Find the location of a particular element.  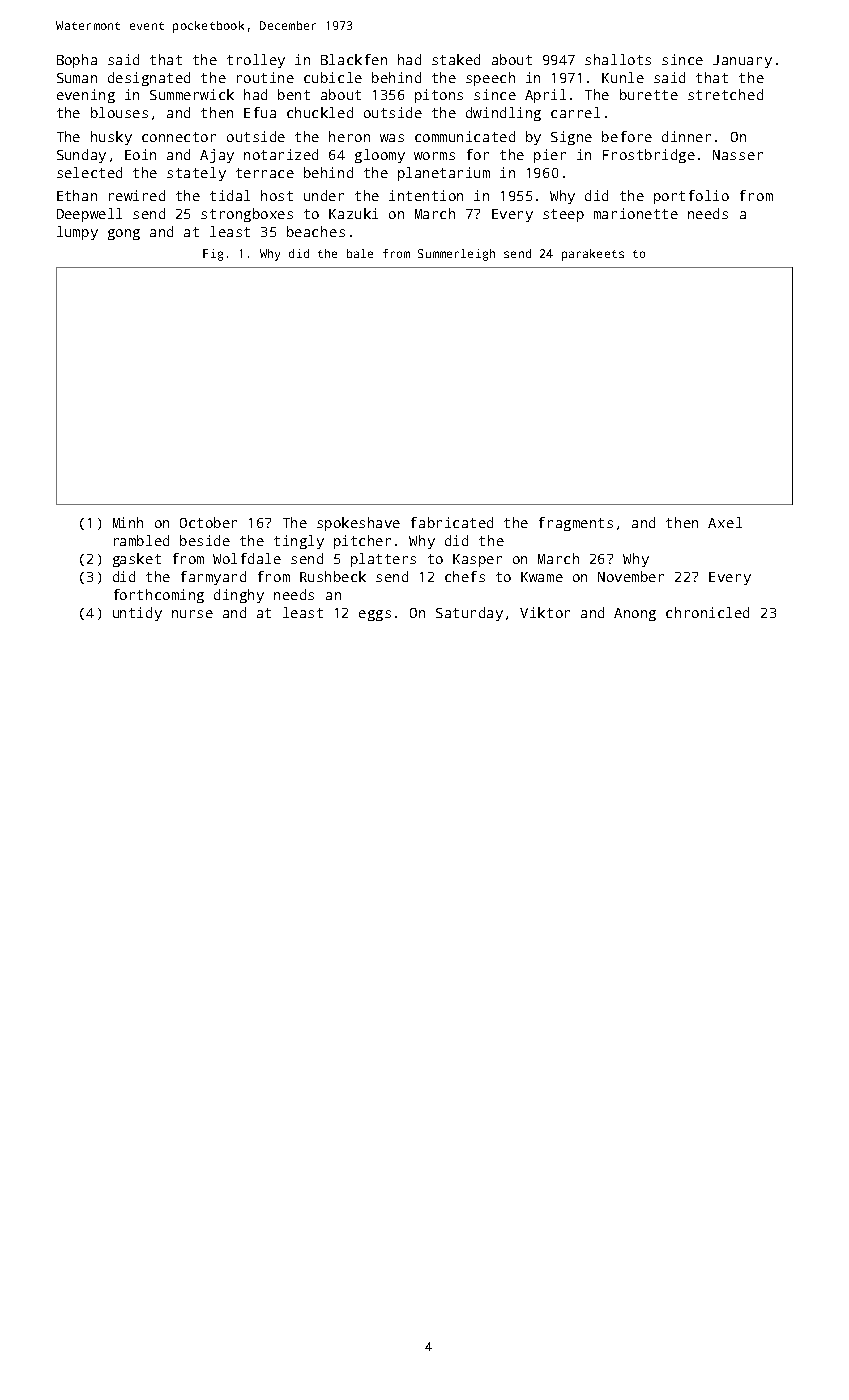

parakeets is located at coordinates (593, 255).
